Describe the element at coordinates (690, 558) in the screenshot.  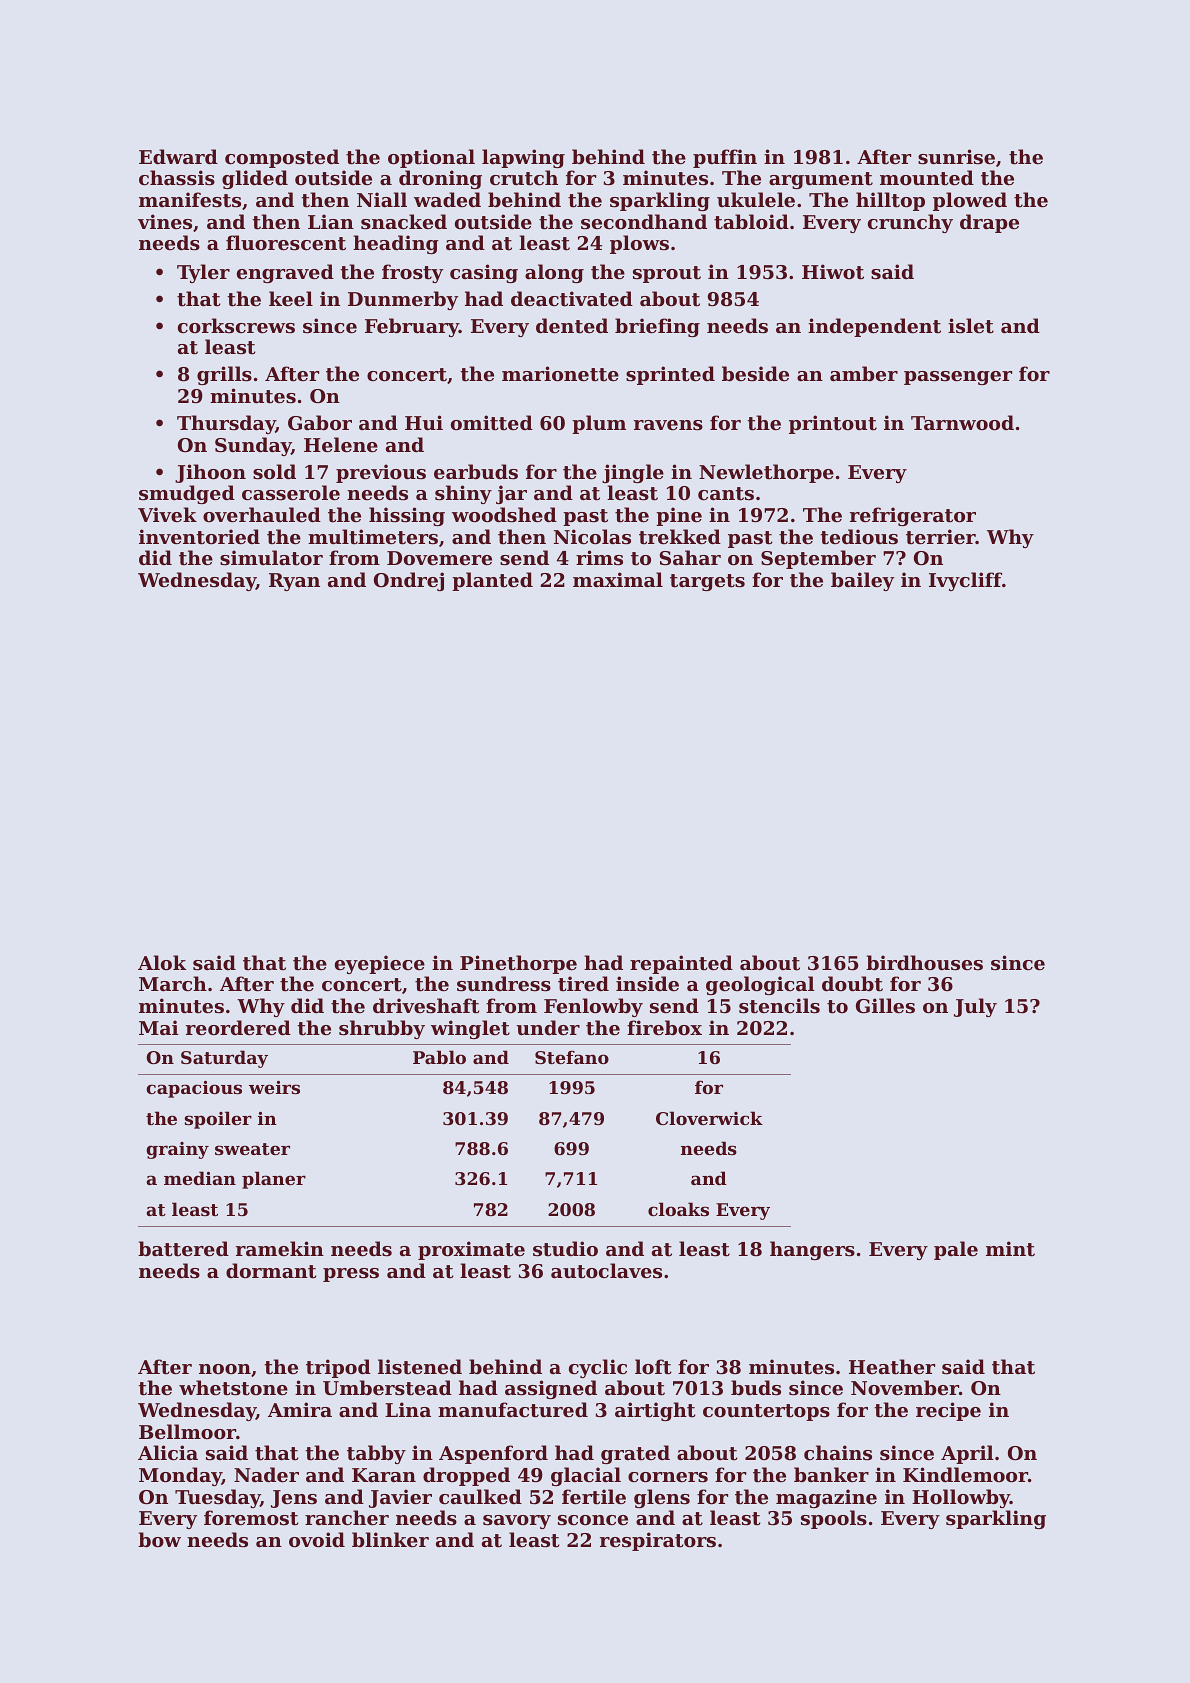
I see `Sahar` at that location.
